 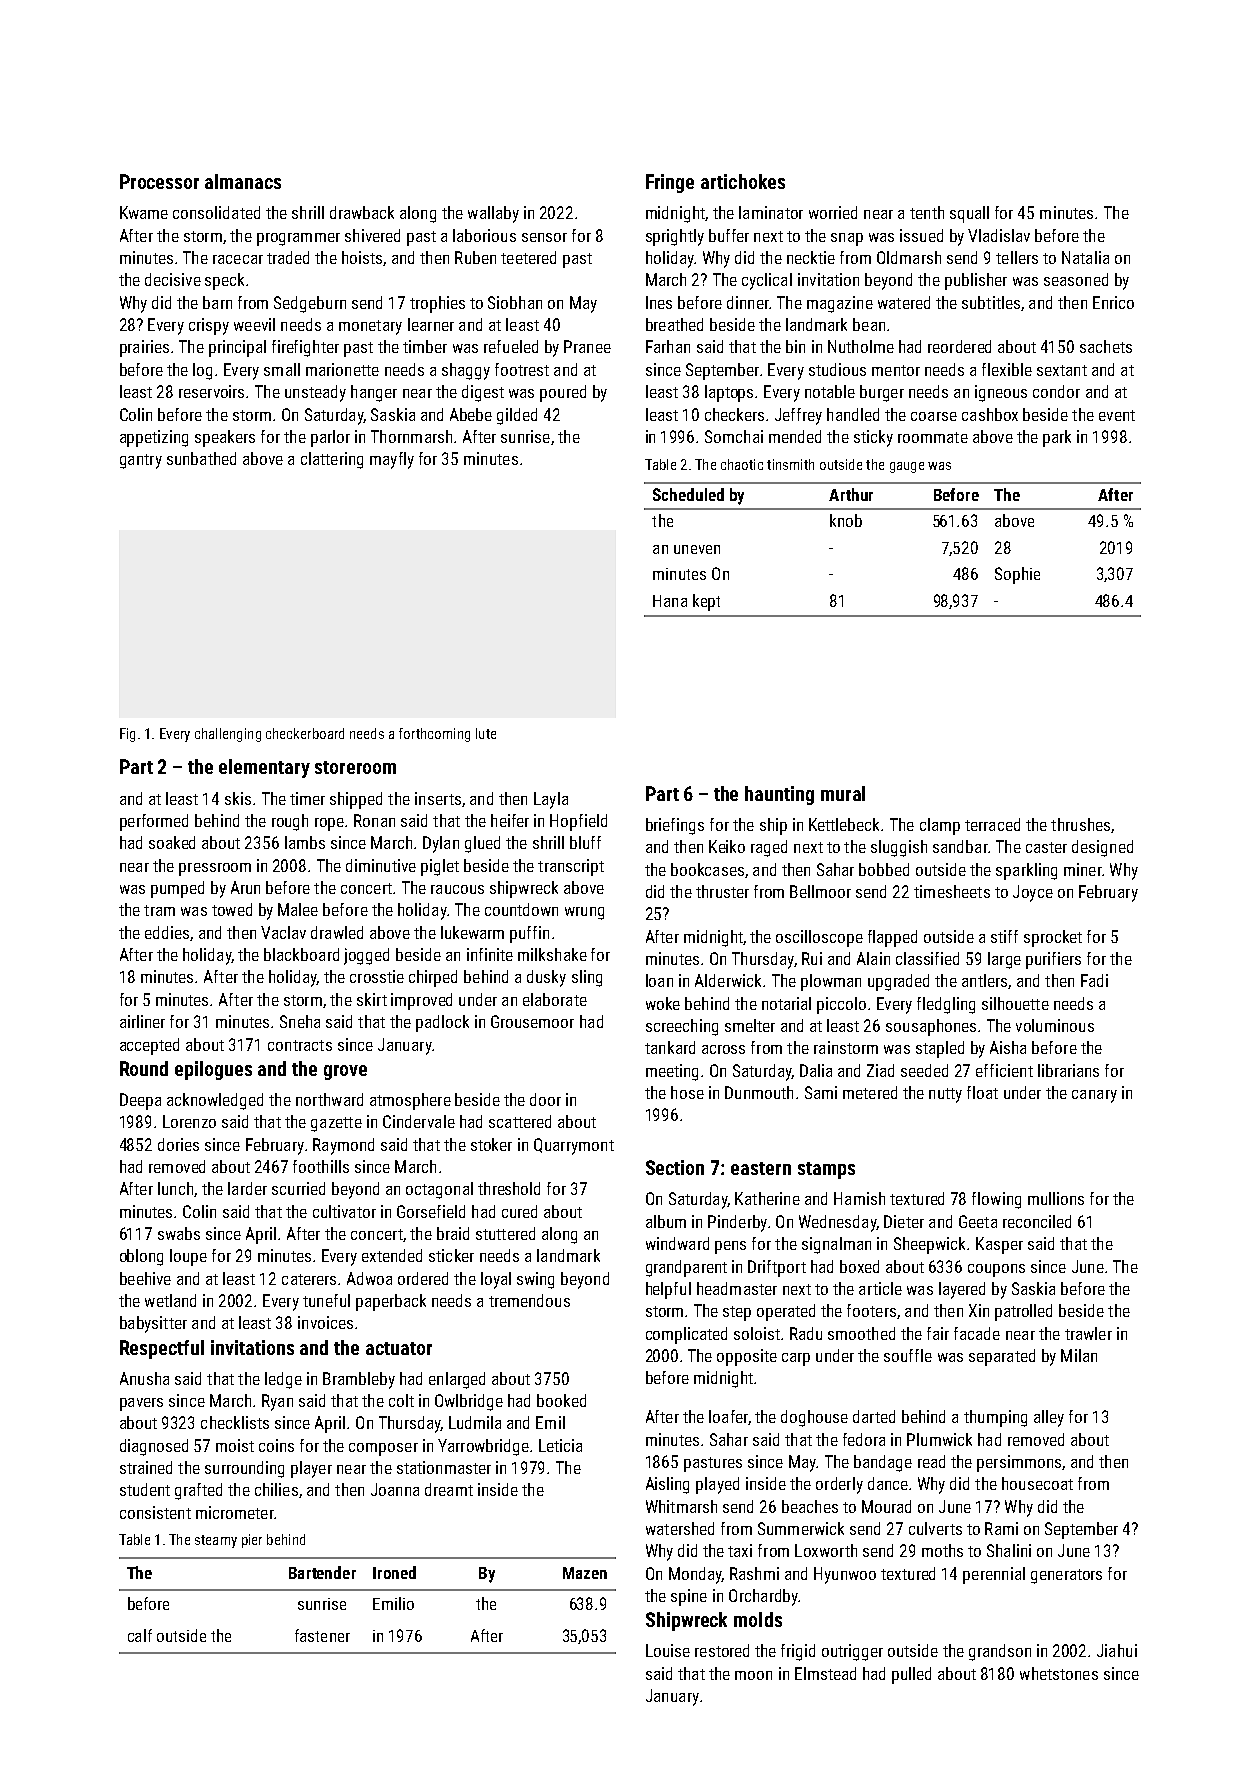 What do you see at coordinates (969, 214) in the image?
I see `squall` at bounding box center [969, 214].
